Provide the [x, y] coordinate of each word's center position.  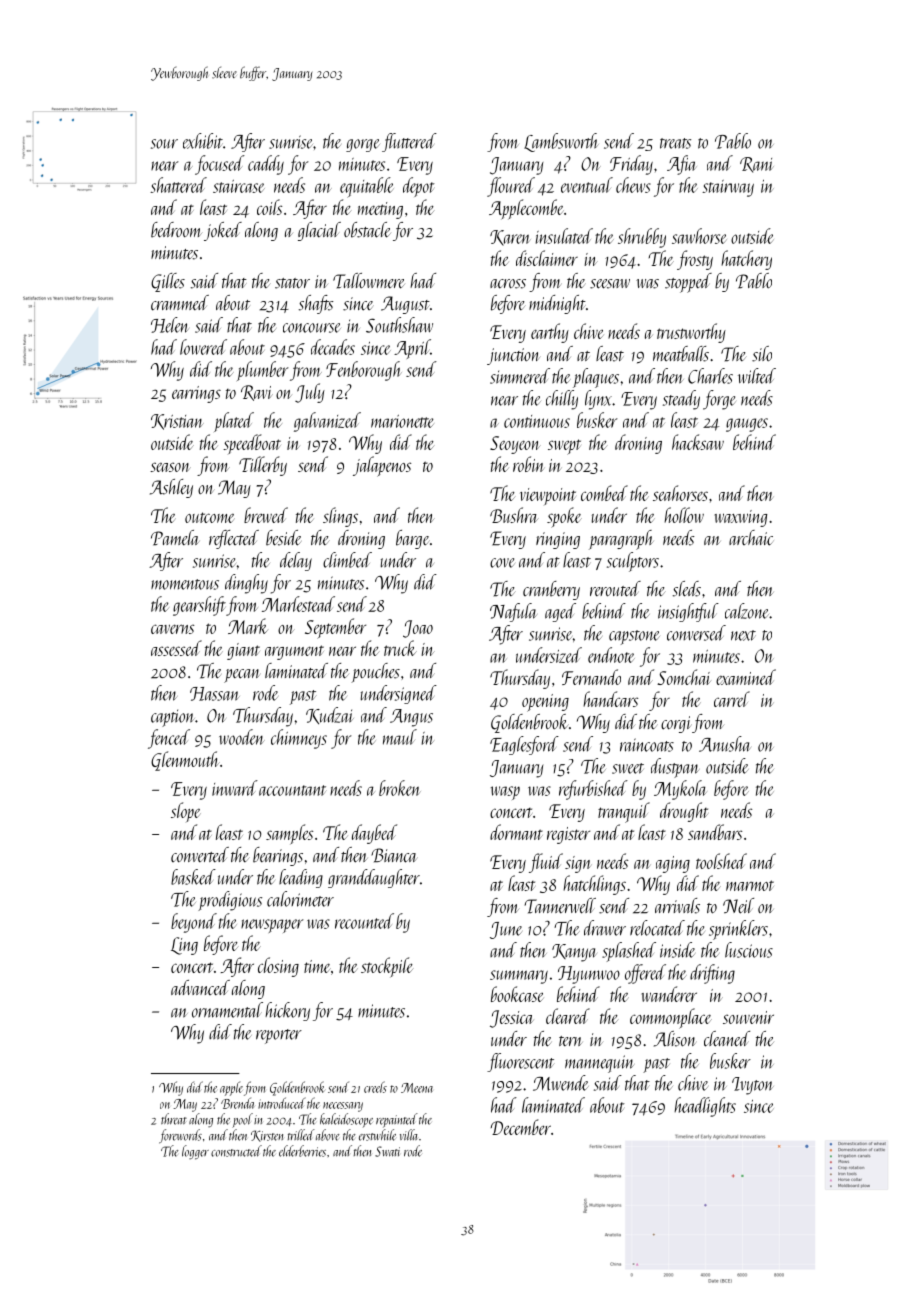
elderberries [302, 1151]
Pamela [175, 538]
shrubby [642, 238]
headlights [705, 1107]
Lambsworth [561, 142]
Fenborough [364, 371]
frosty [695, 260]
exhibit [203, 141]
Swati [387, 1151]
